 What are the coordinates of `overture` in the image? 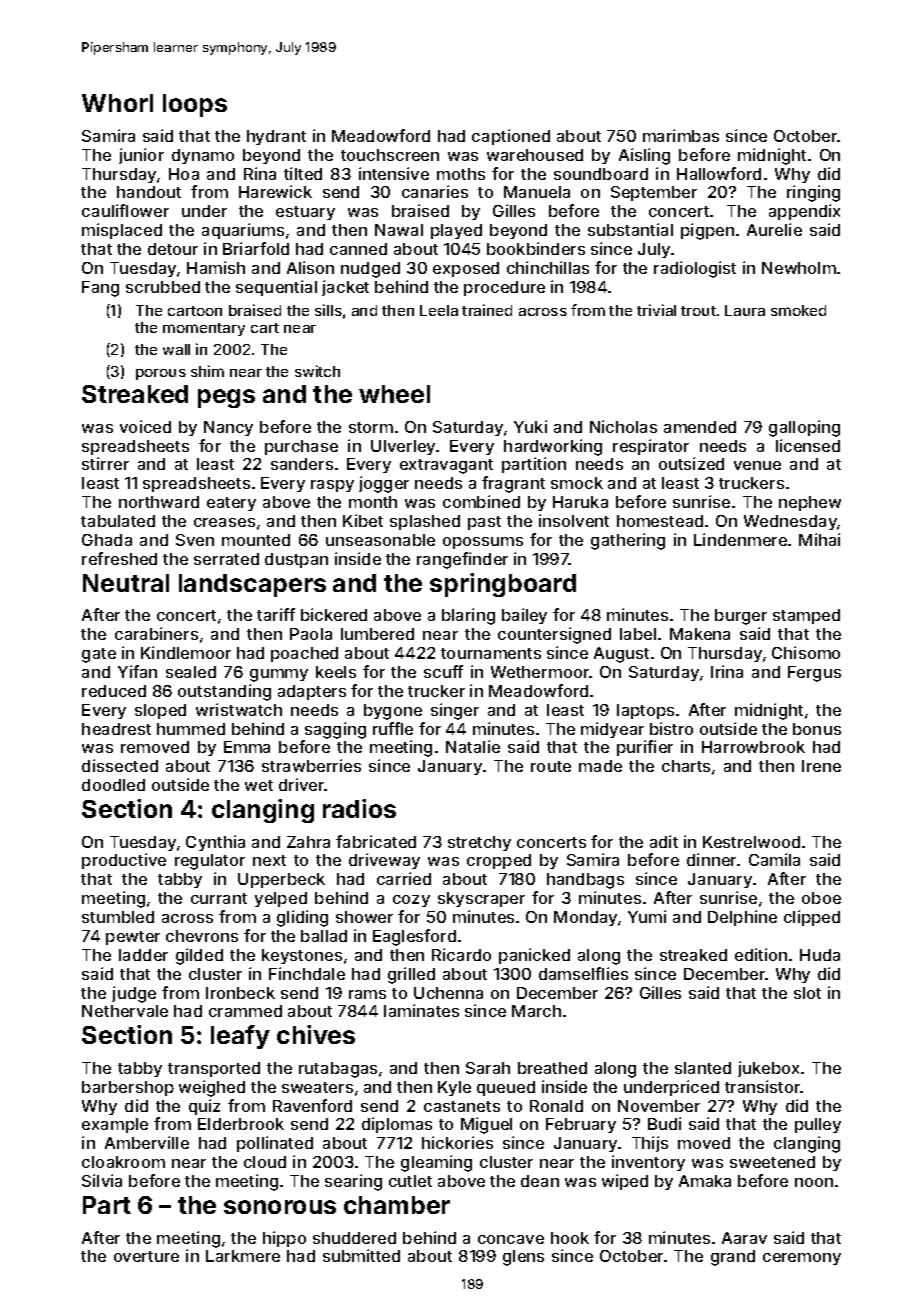 It's located at (146, 1256).
